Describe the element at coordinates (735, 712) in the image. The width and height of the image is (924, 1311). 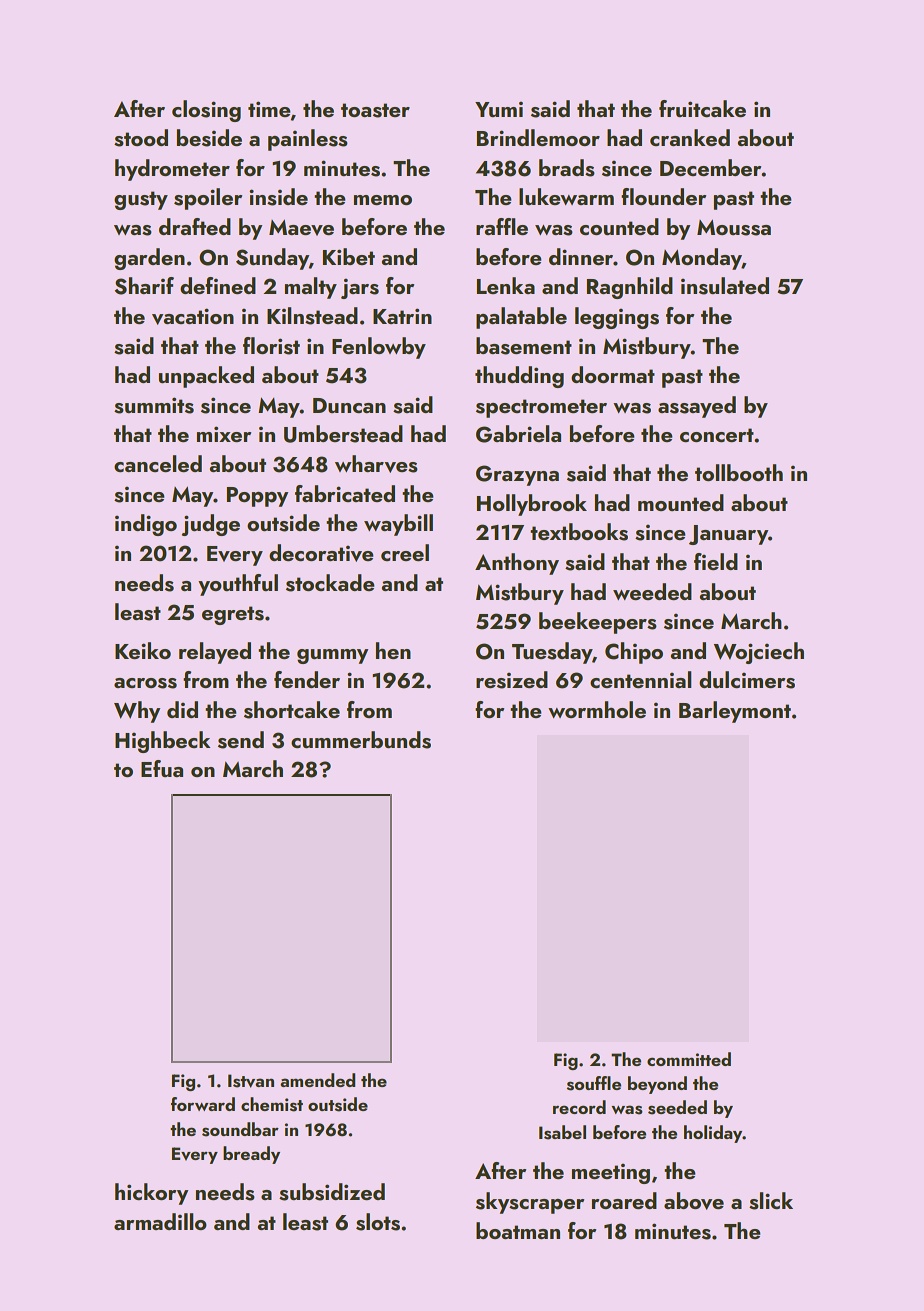
I see `Barleymont` at that location.
